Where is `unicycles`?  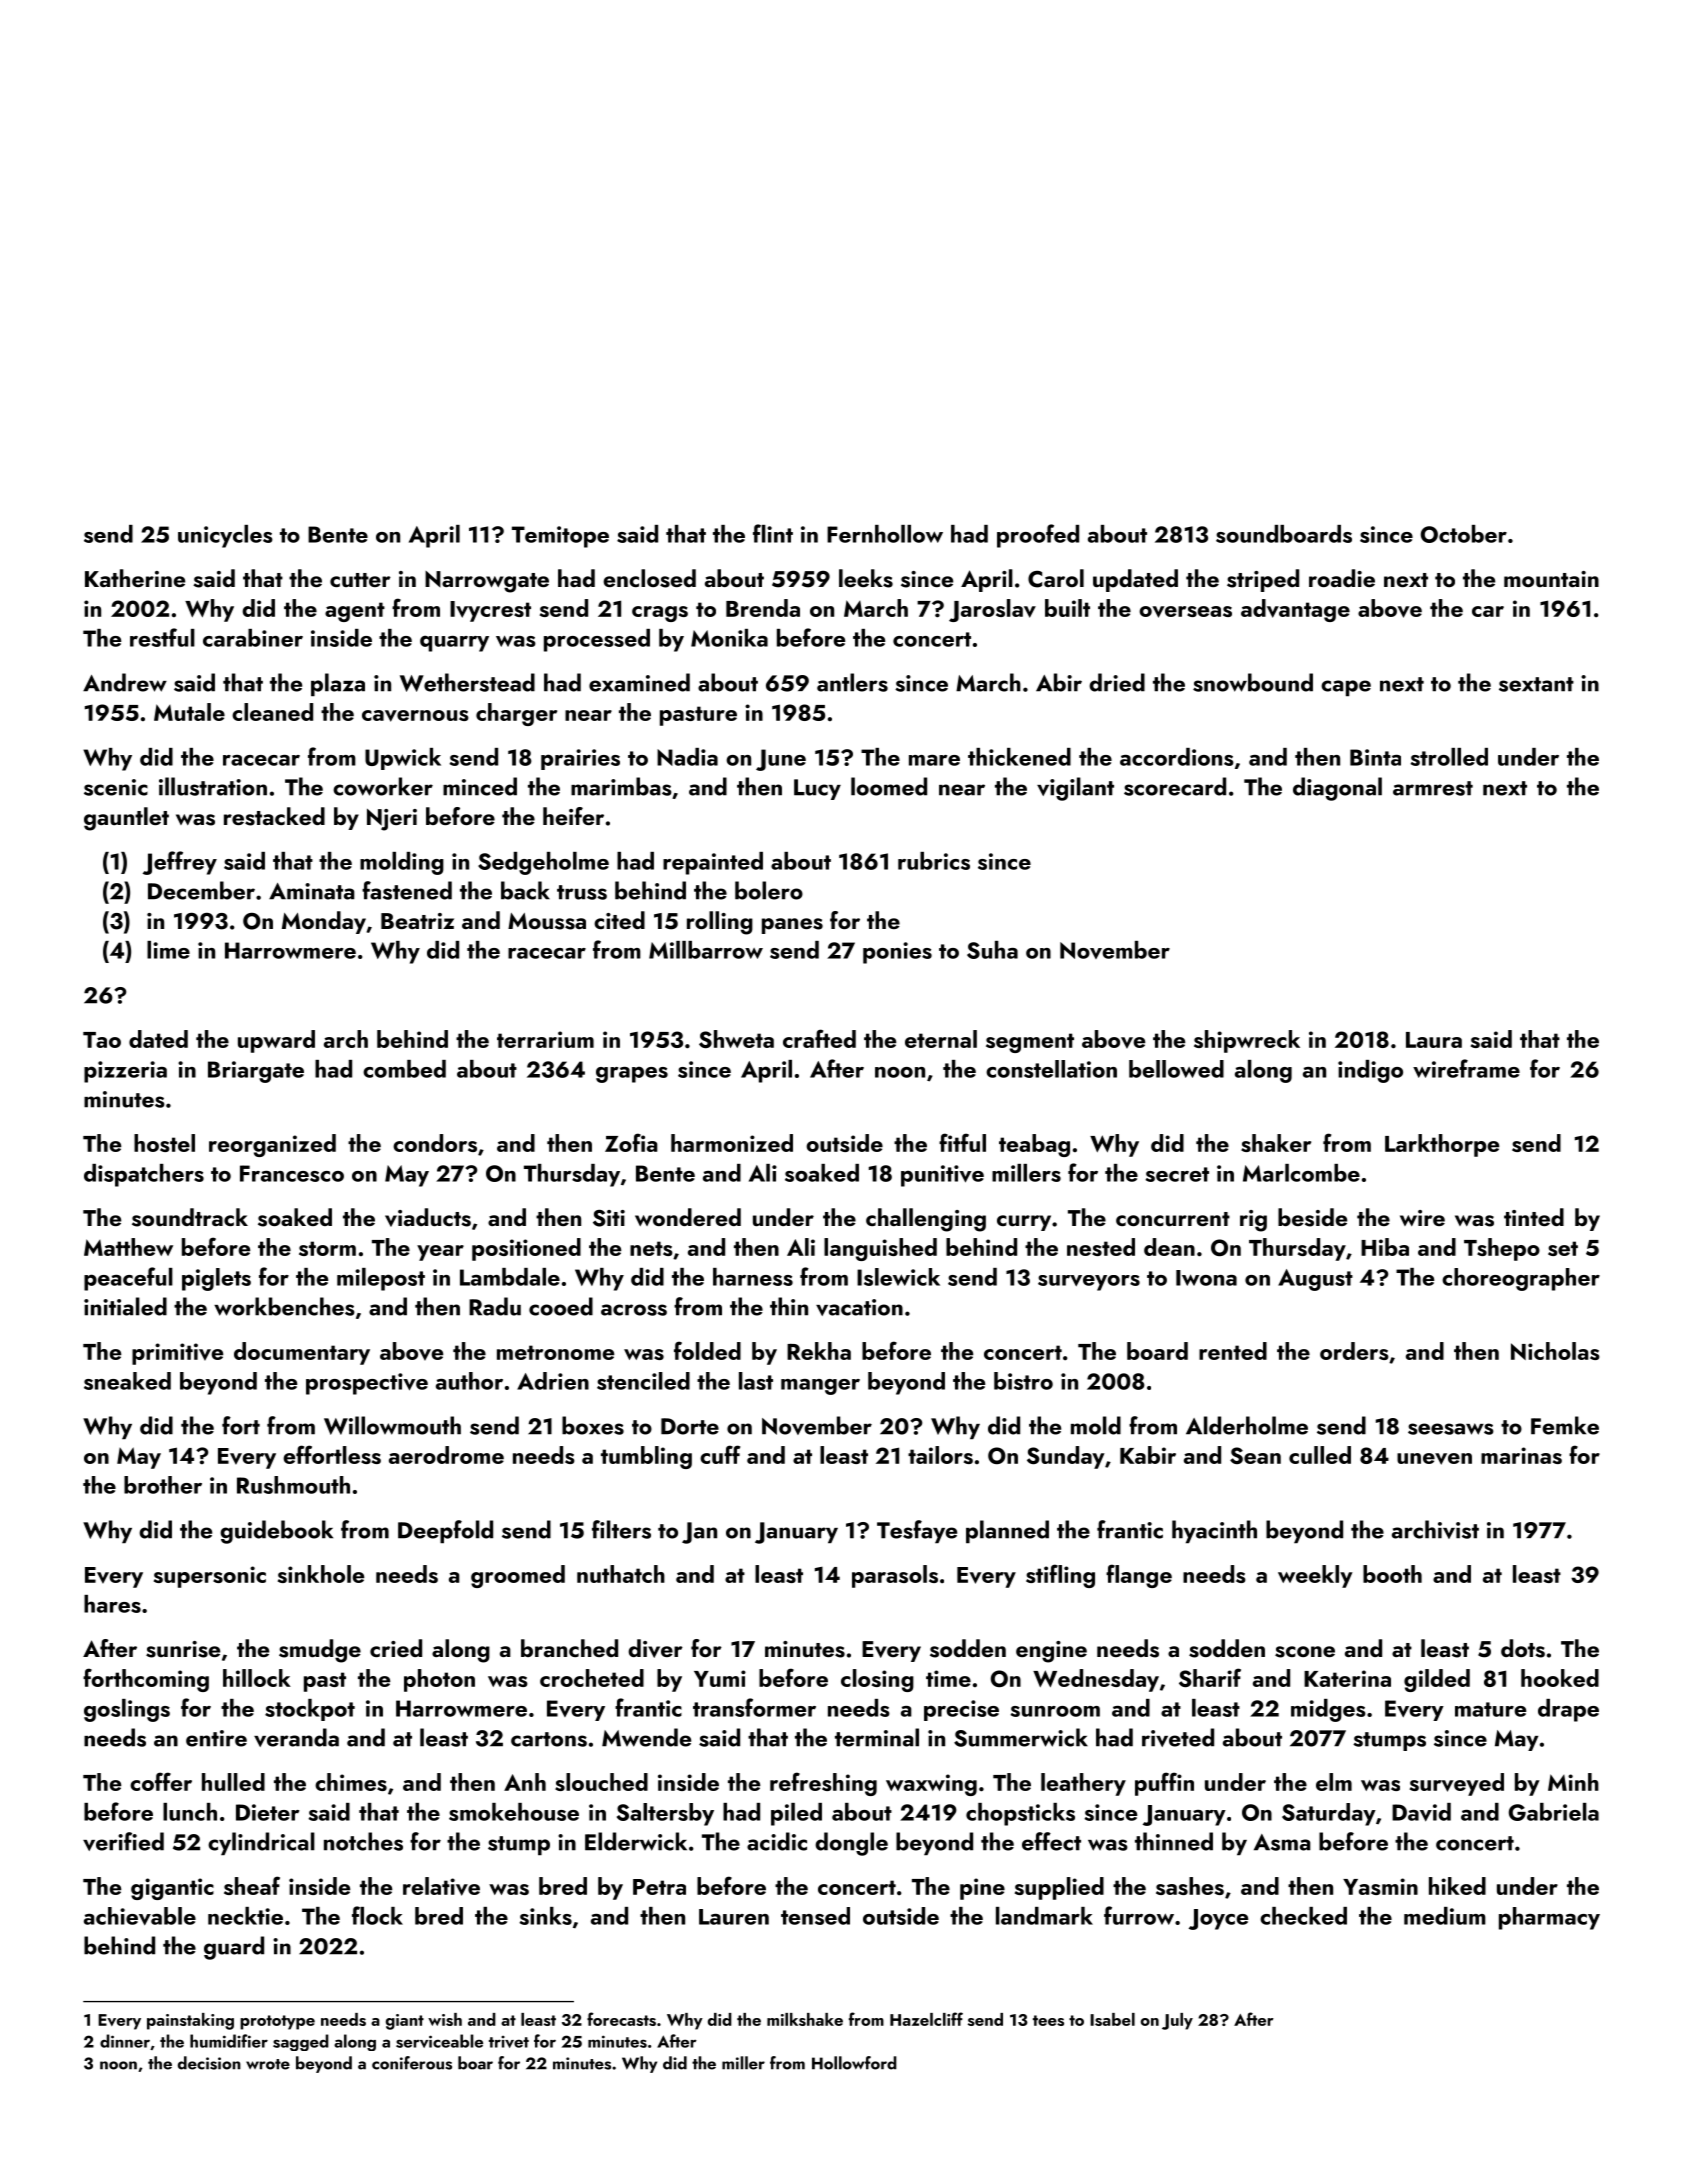
unicycles is located at coordinates (225, 536).
